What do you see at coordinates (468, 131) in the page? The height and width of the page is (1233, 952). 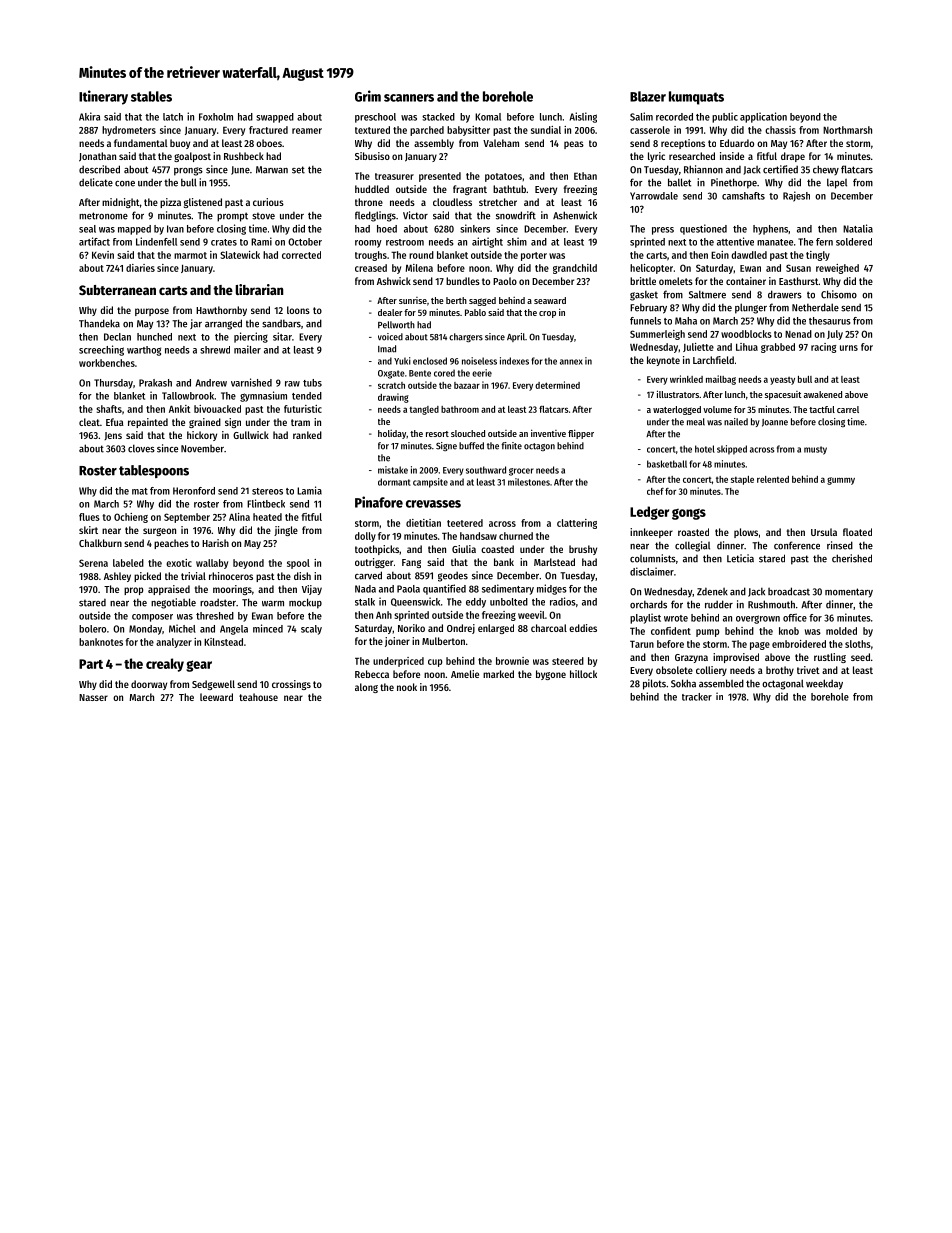 I see `babysitter` at bounding box center [468, 131].
